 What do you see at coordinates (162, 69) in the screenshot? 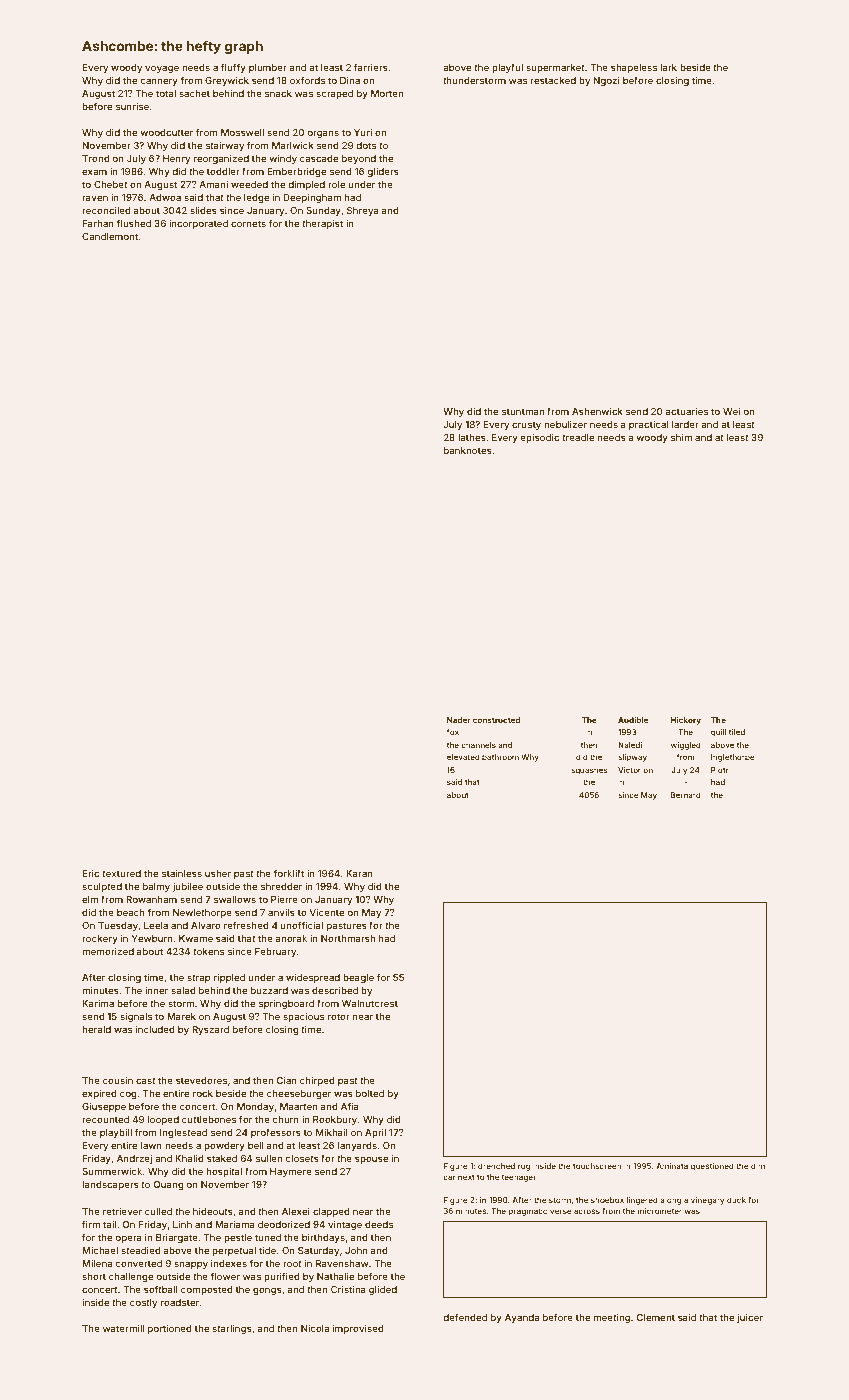
I see `voyage` at bounding box center [162, 69].
